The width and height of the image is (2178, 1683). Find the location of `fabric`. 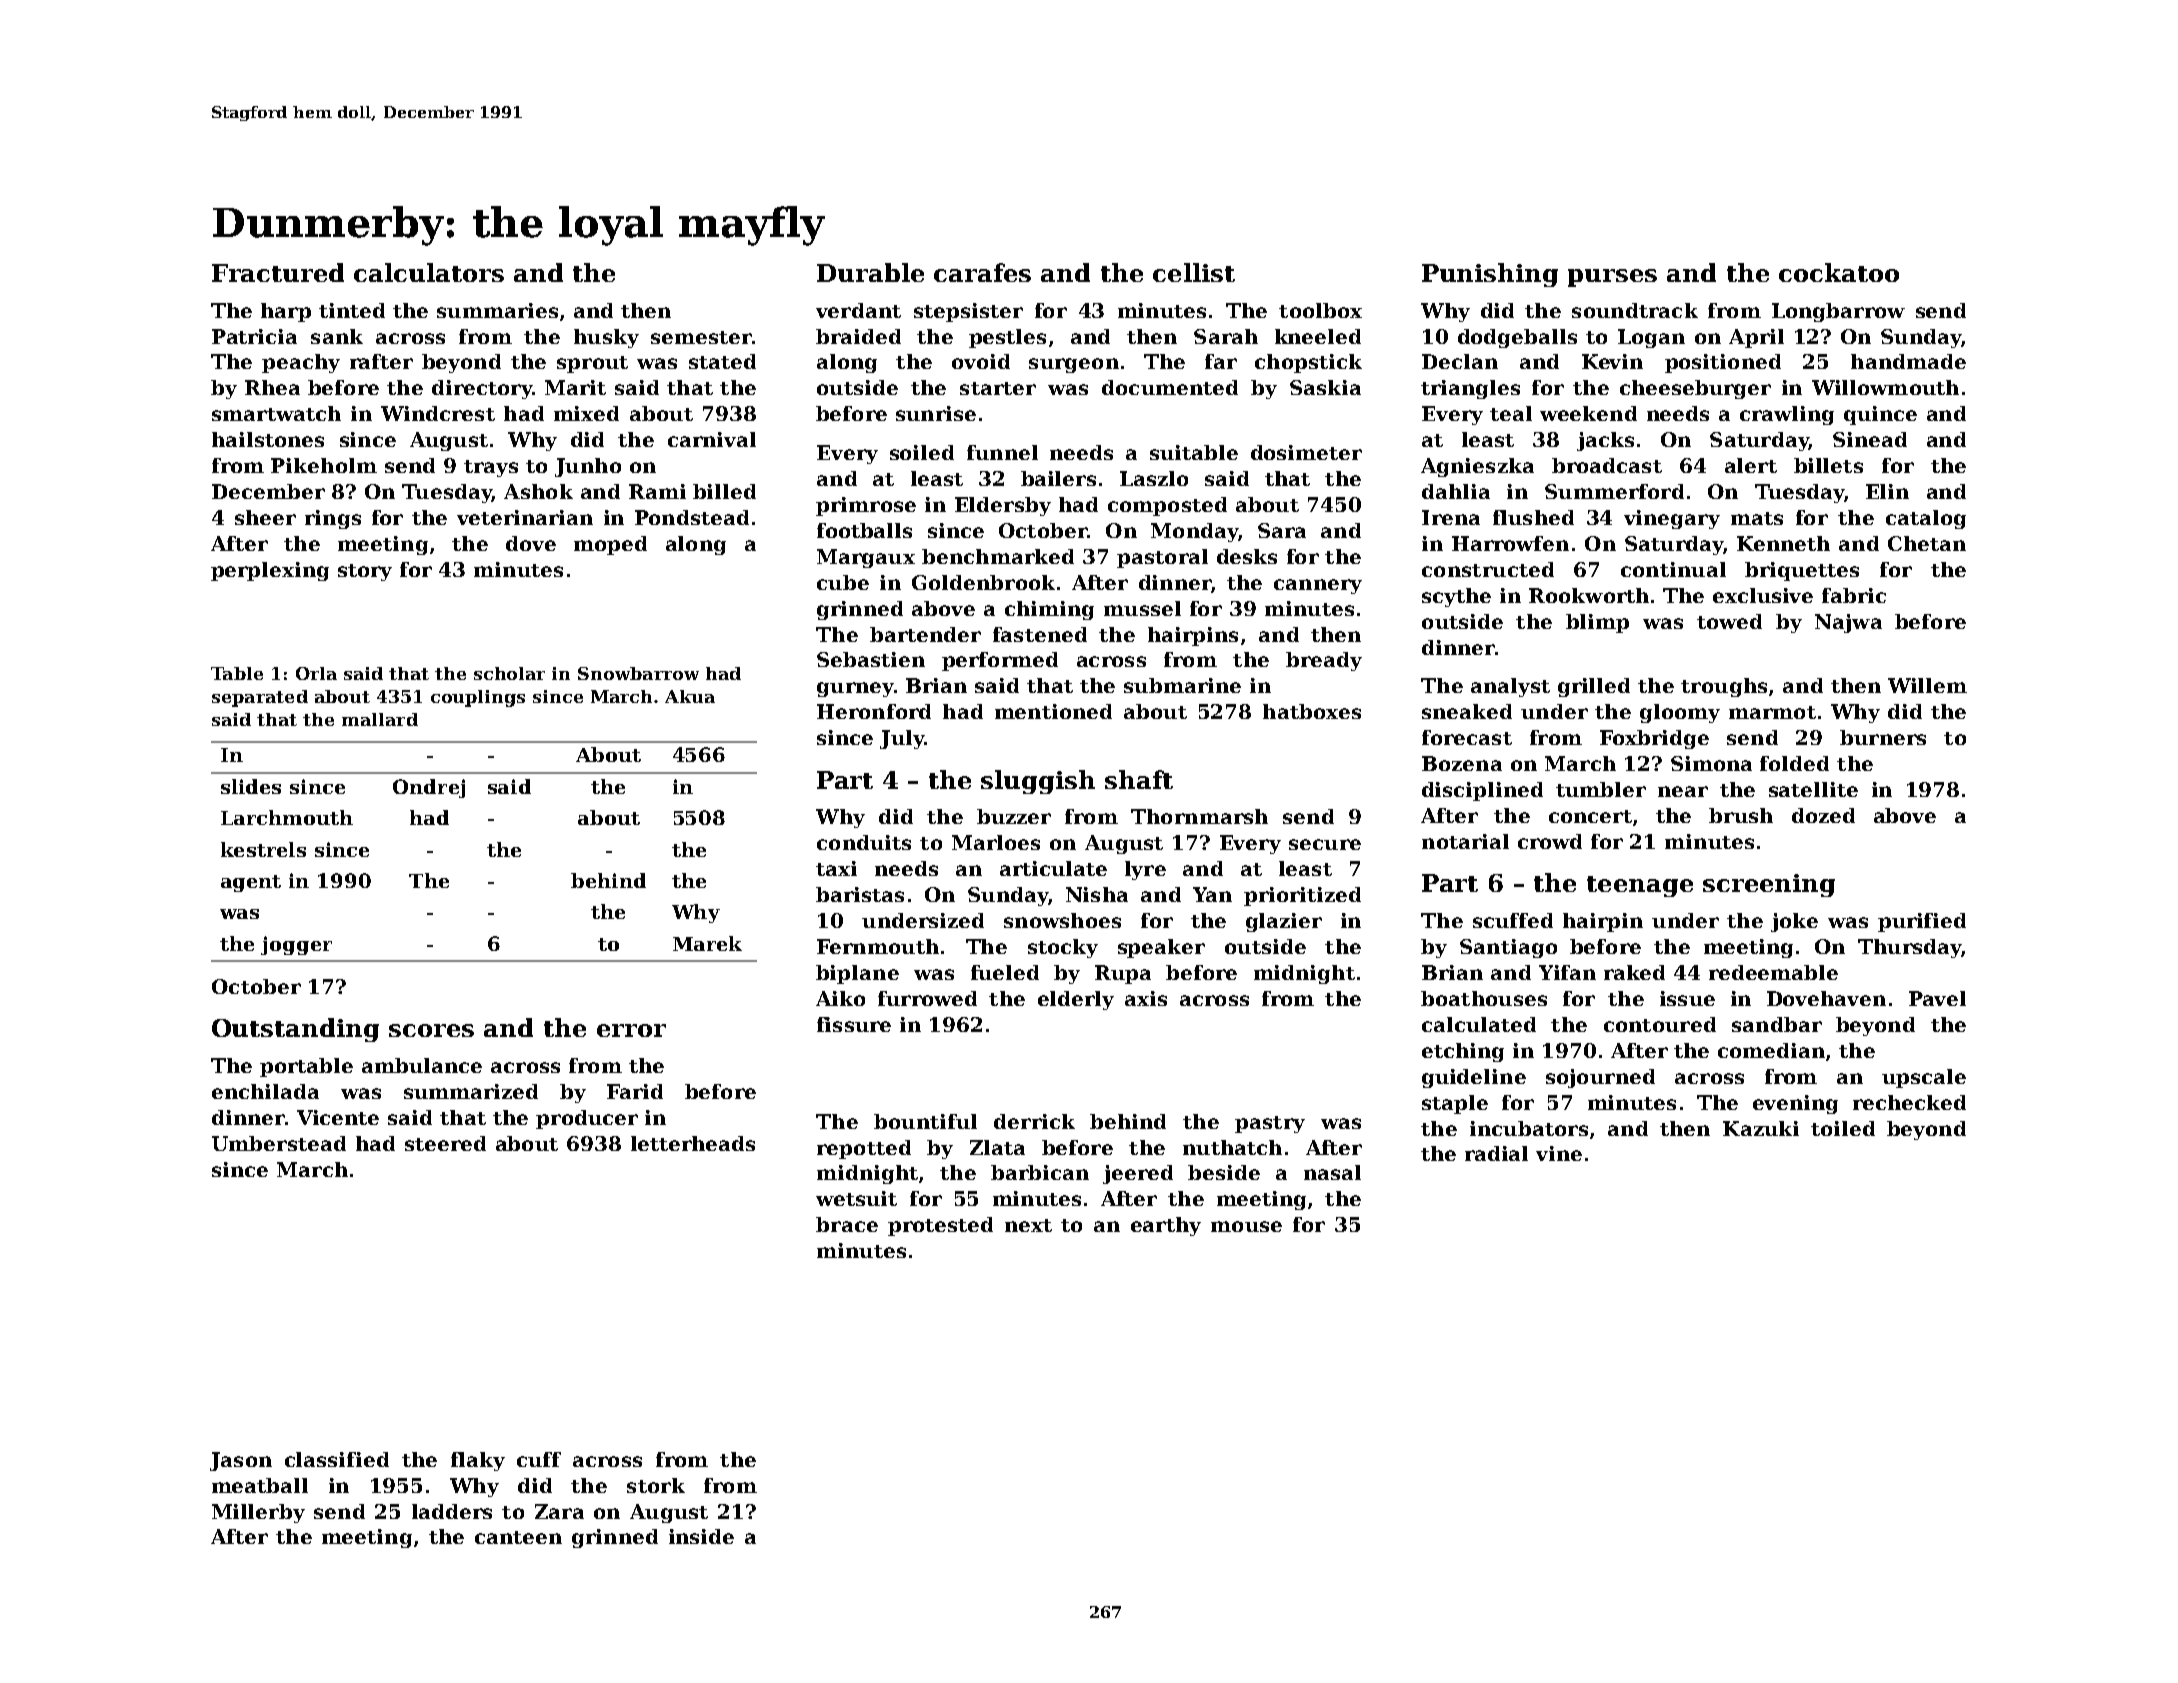

fabric is located at coordinates (1854, 595).
